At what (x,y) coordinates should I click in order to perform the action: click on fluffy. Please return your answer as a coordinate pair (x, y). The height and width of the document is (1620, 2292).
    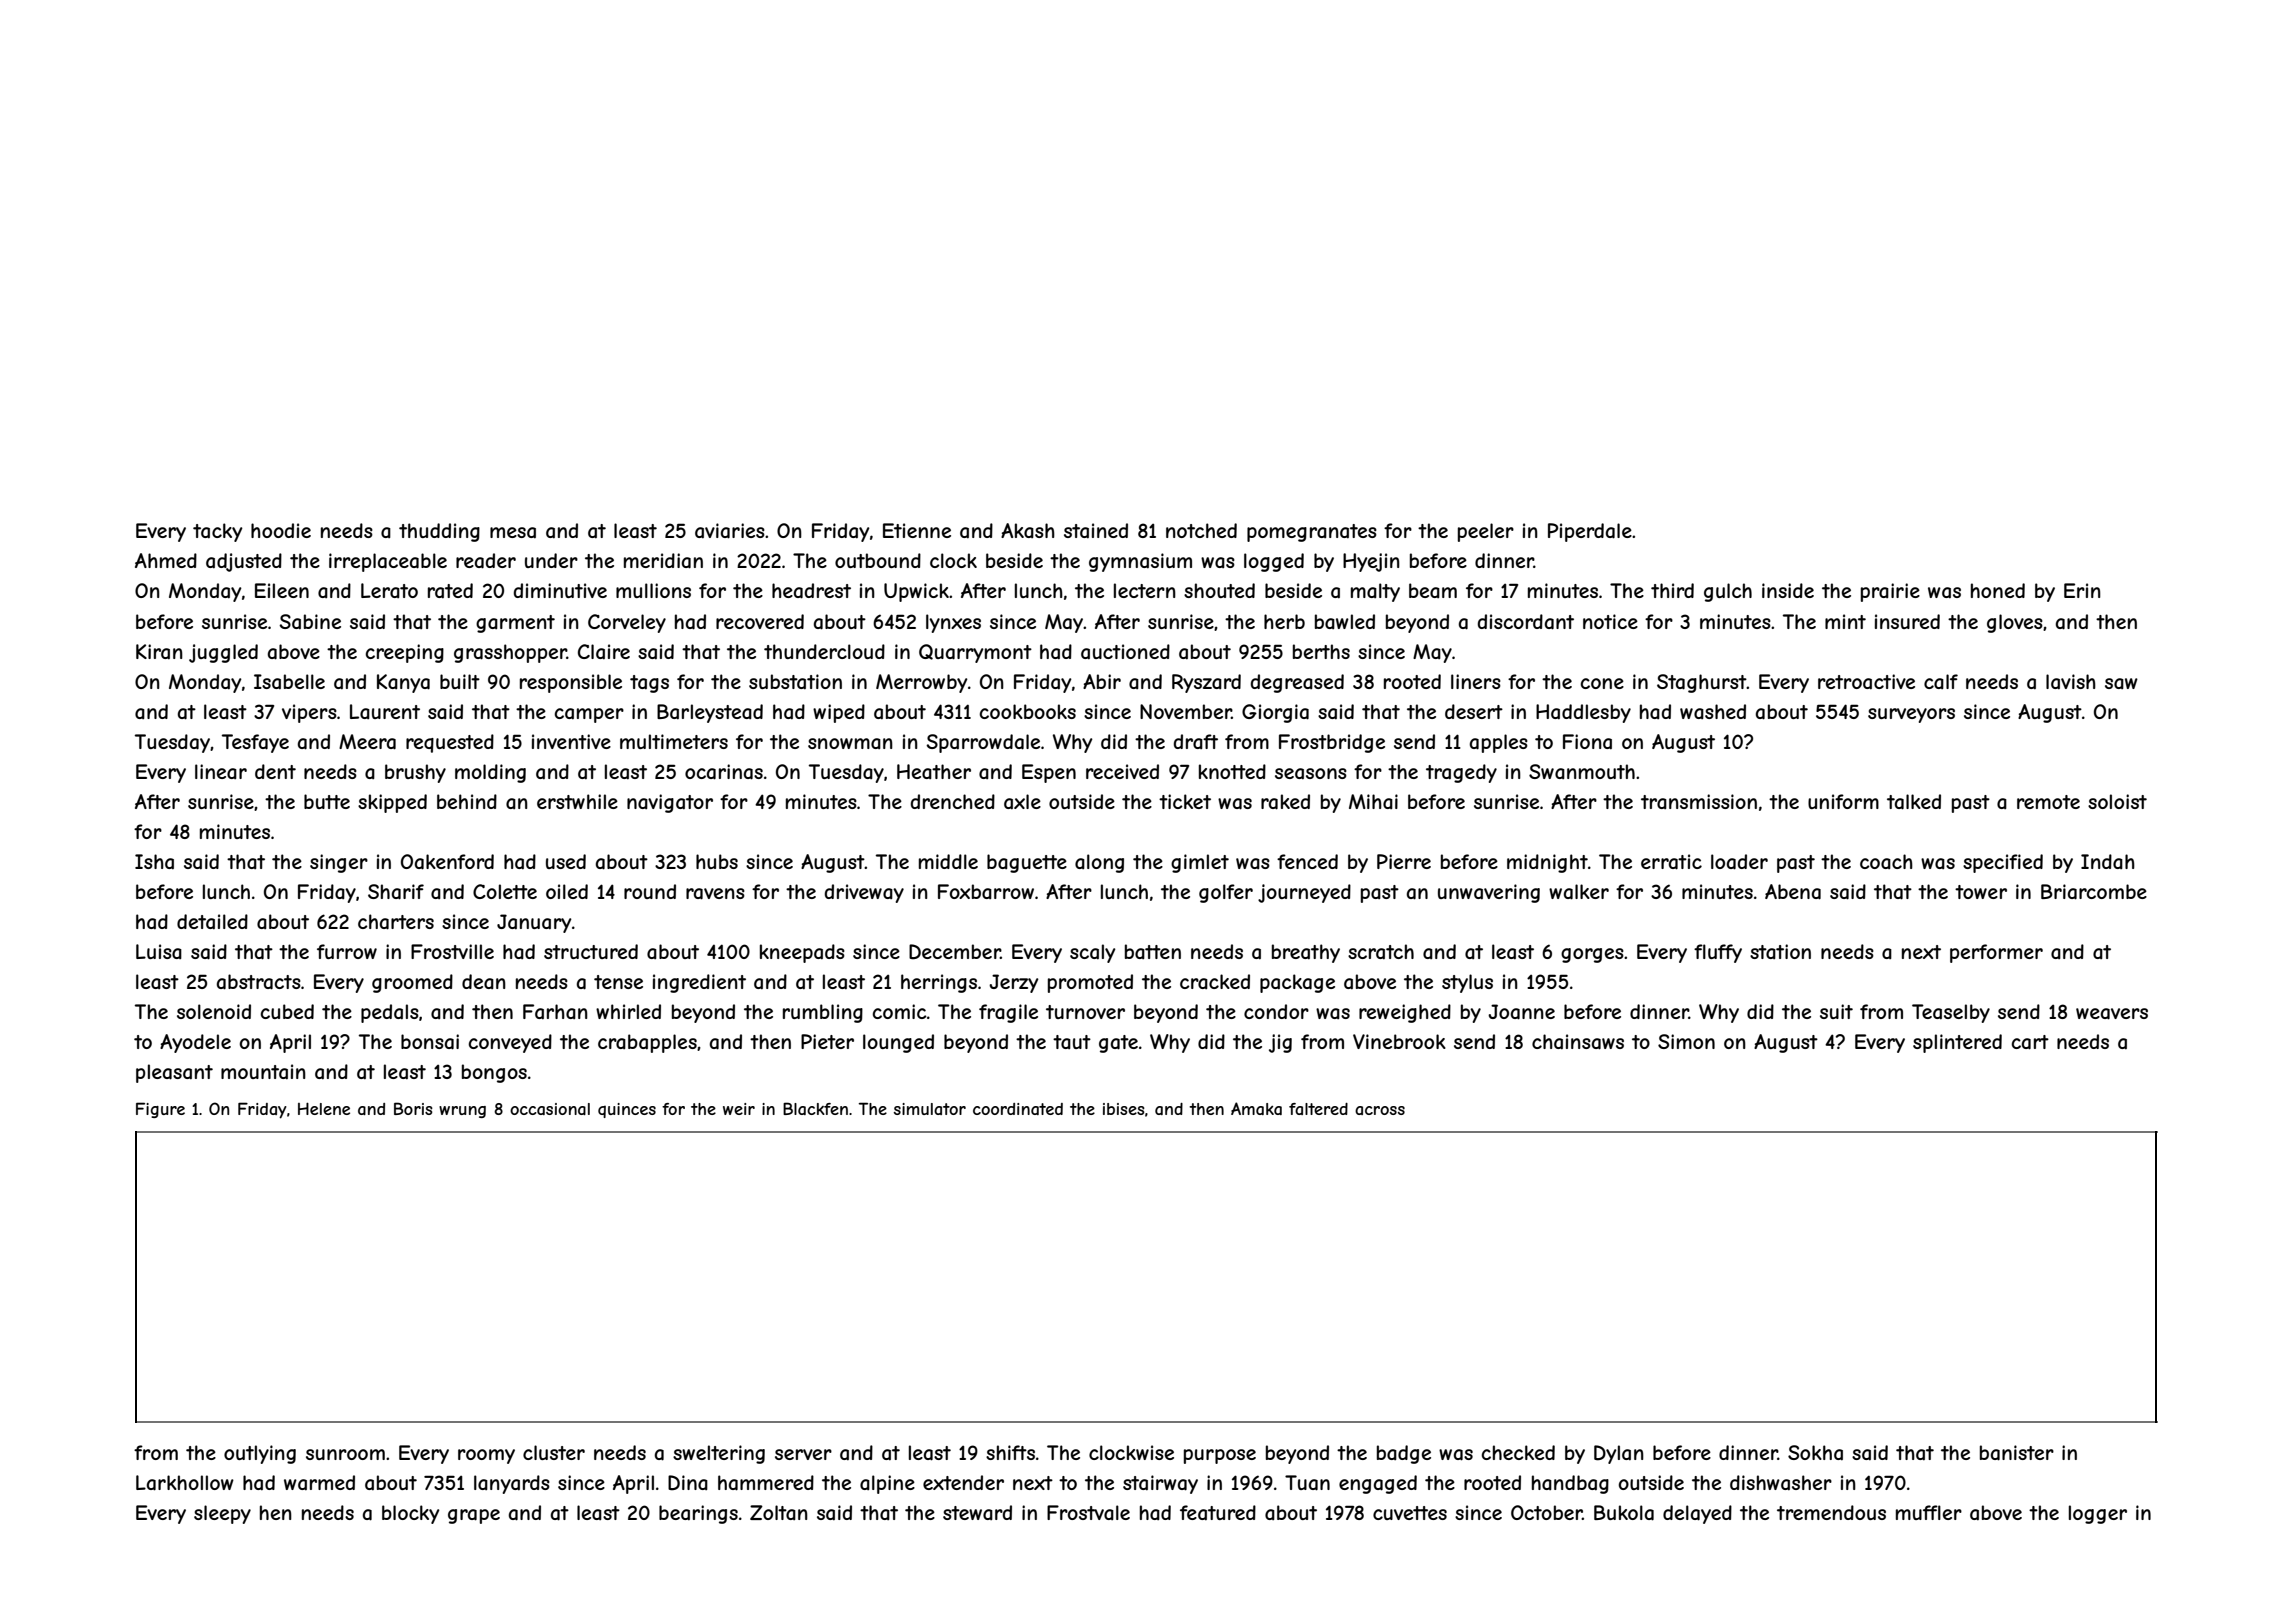
    Looking at the image, I should click on (1718, 953).
